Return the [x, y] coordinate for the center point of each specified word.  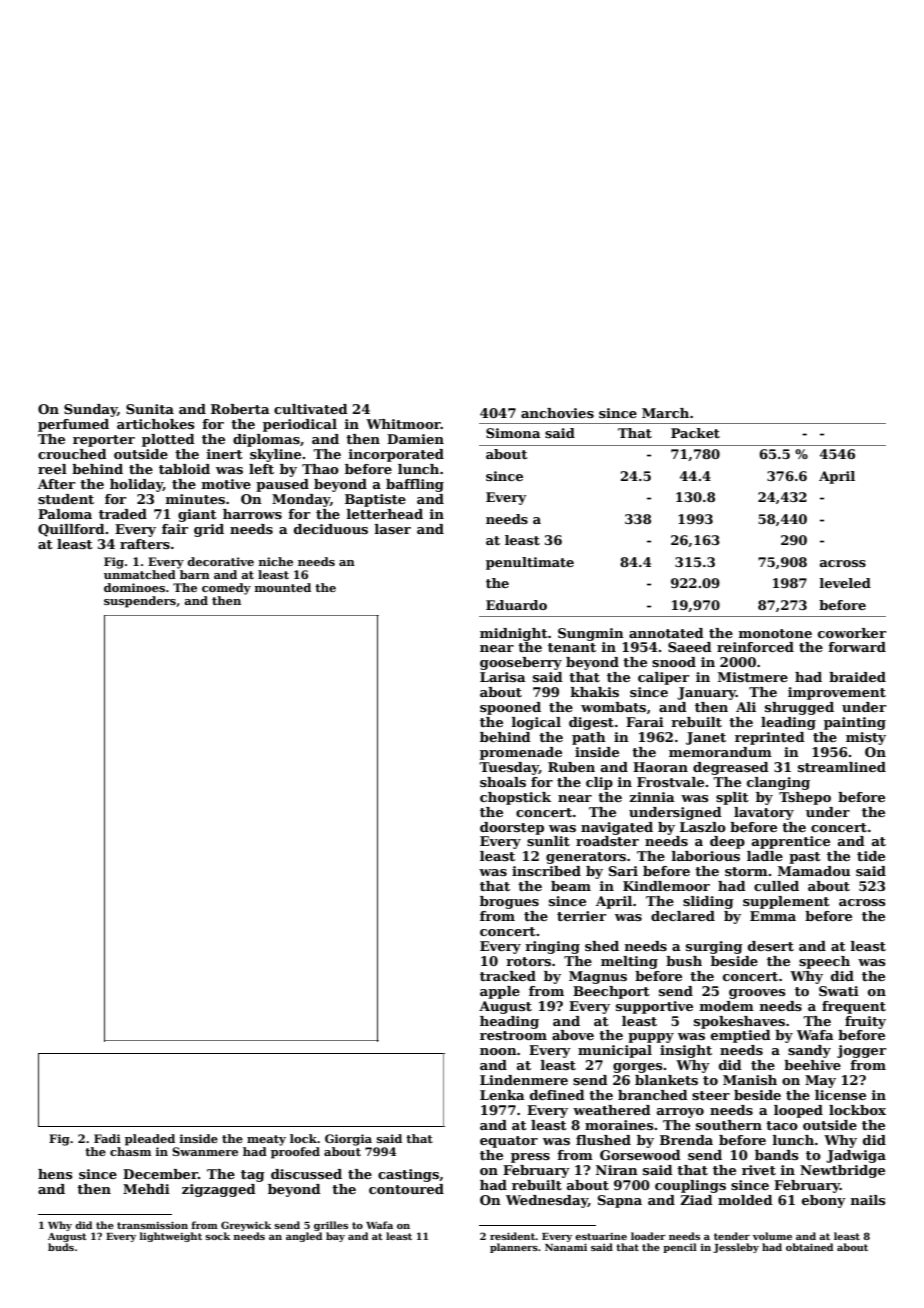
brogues [509, 902]
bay [335, 1237]
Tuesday [509, 768]
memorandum [720, 752]
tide [871, 856]
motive [226, 484]
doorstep [512, 828]
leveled [845, 583]
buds [61, 1247]
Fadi [107, 1138]
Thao [320, 469]
